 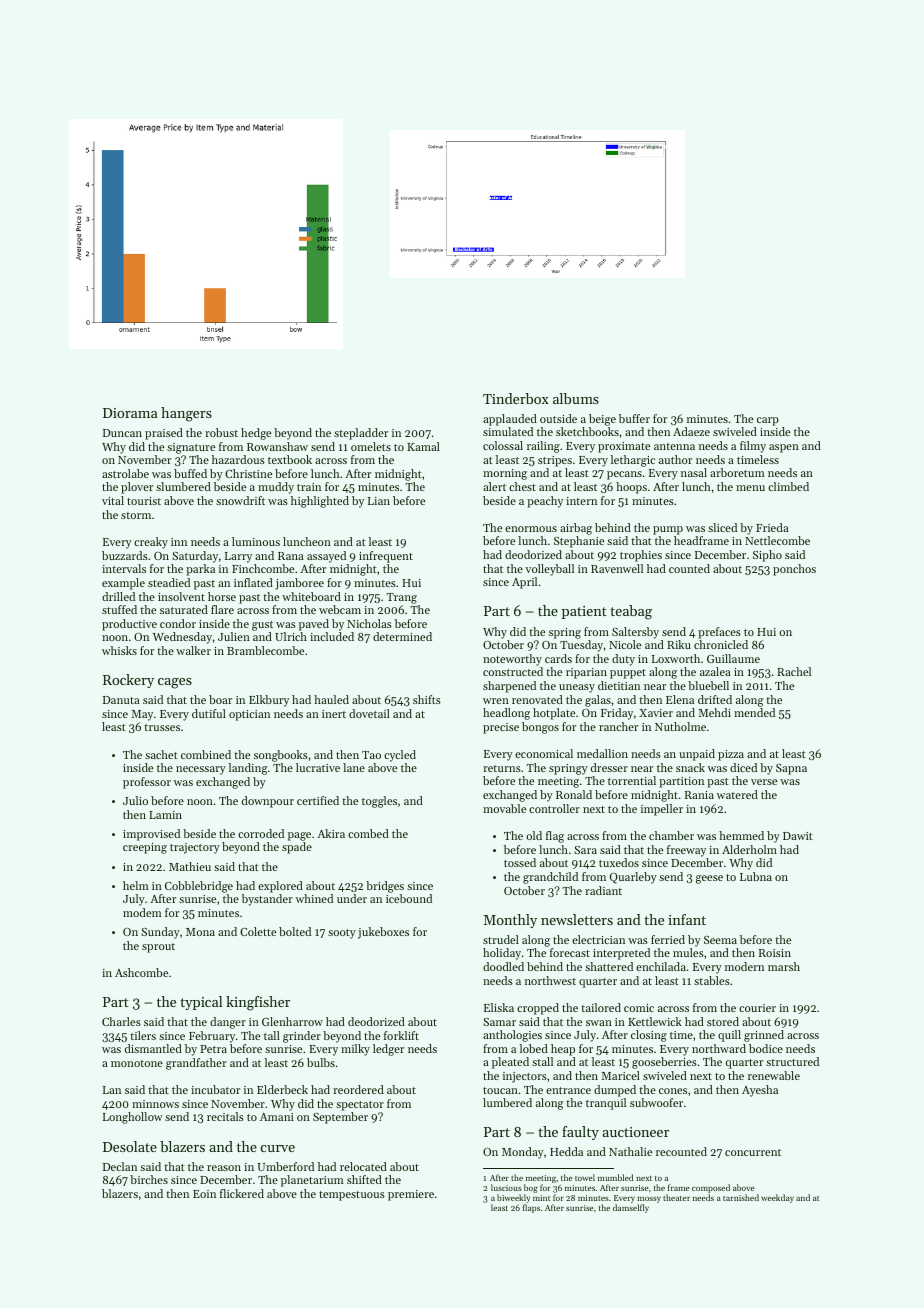 What do you see at coordinates (401, 1035) in the screenshot?
I see `forklift` at bounding box center [401, 1035].
